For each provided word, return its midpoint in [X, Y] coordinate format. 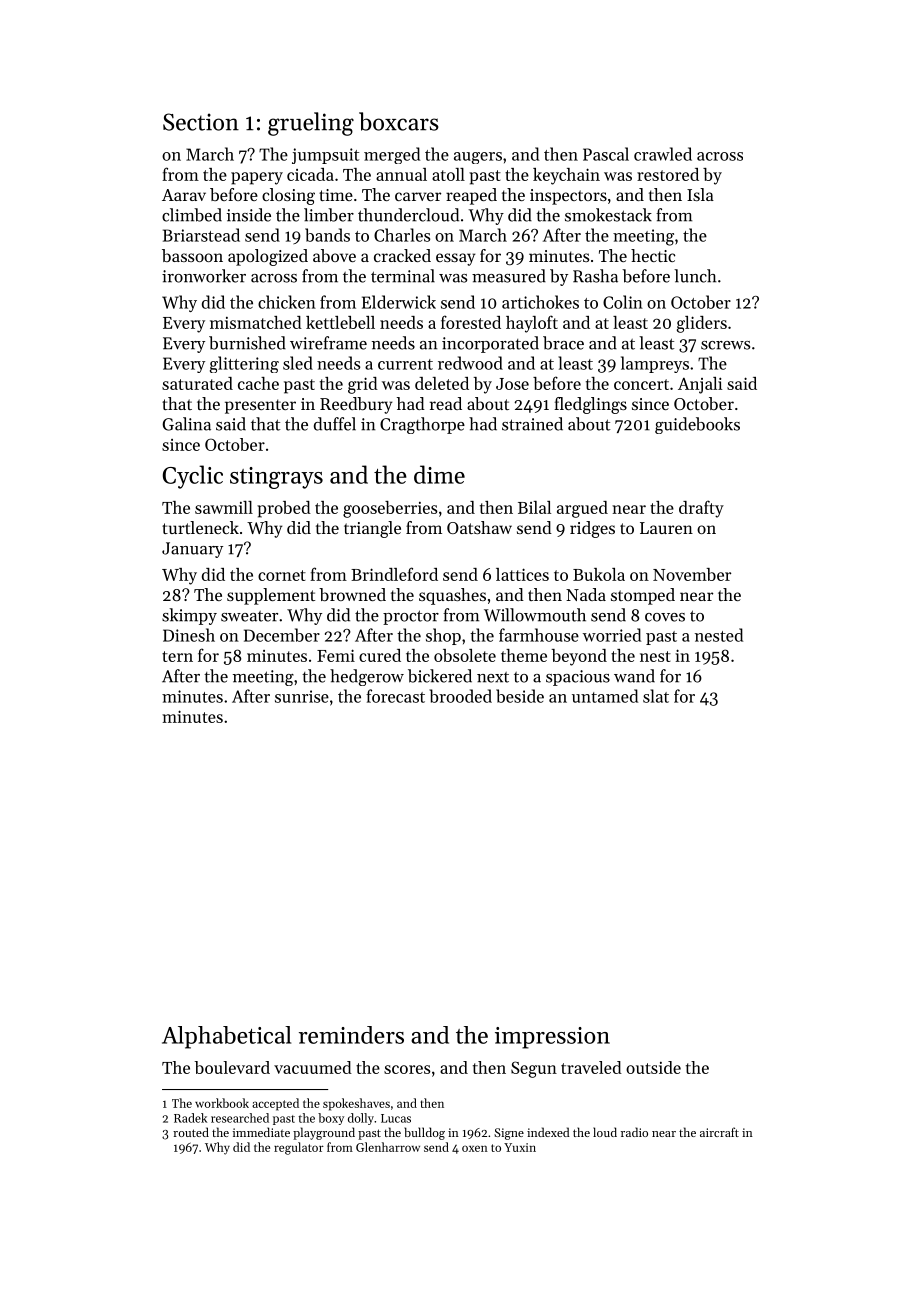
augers [478, 158]
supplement [271, 596]
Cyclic [193, 477]
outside [653, 1067]
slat [656, 696]
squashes [452, 596]
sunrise [302, 696]
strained [532, 424]
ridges [592, 529]
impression [552, 1038]
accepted [275, 1104]
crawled [663, 154]
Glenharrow [388, 1147]
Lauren [666, 528]
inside [249, 215]
